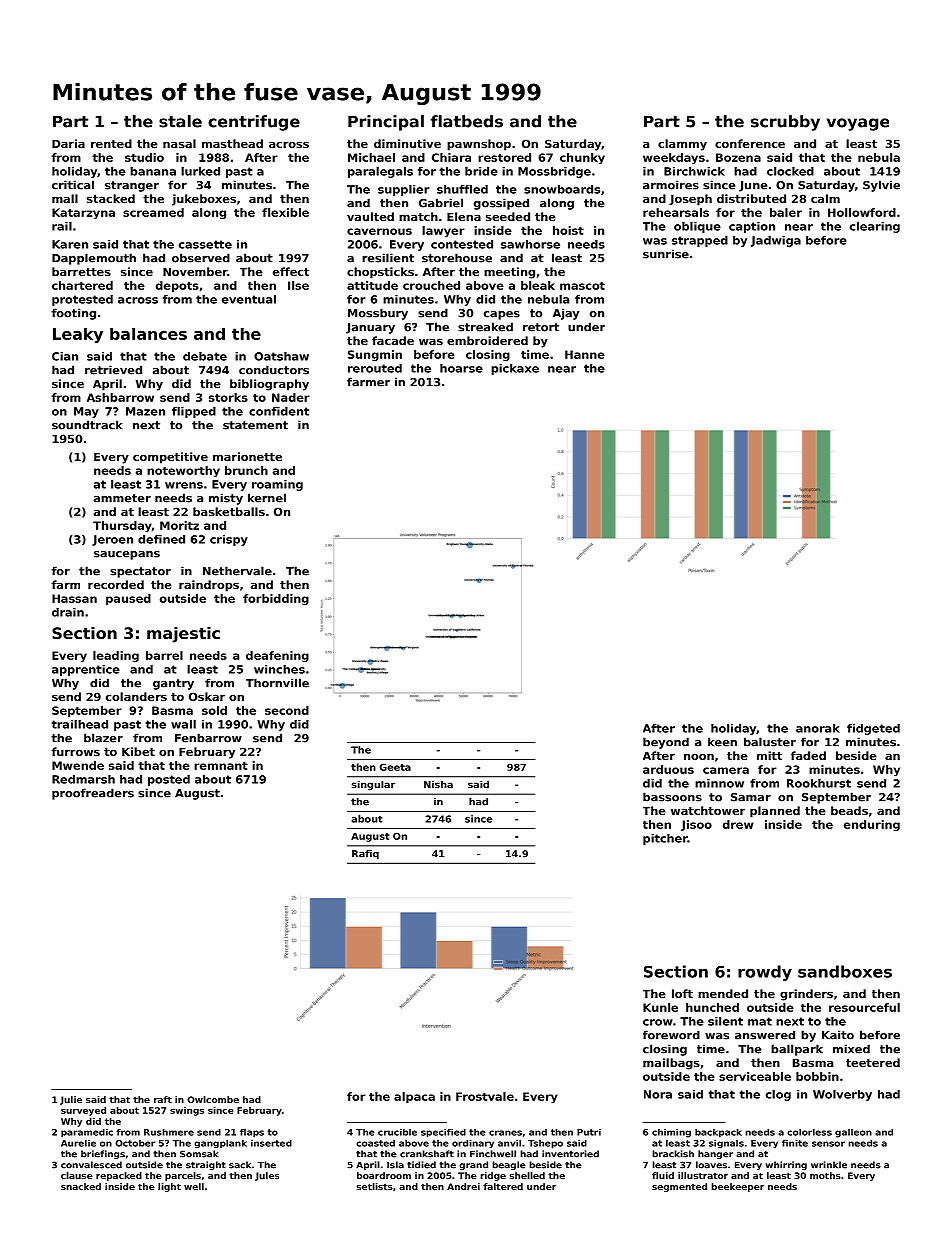  What do you see at coordinates (562, 189) in the document?
I see `snowboards` at bounding box center [562, 189].
